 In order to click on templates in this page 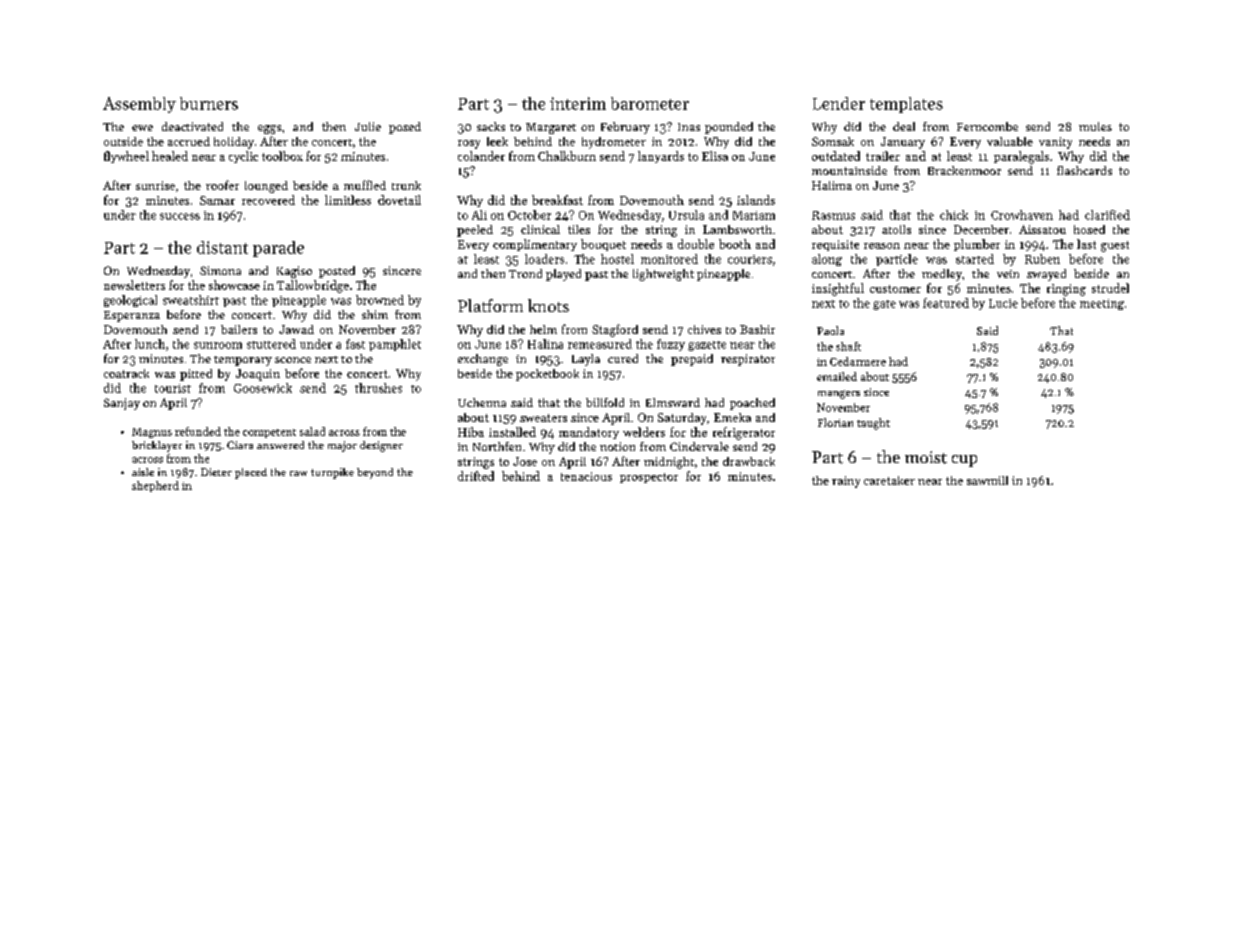, I will do `click(906, 105)`.
